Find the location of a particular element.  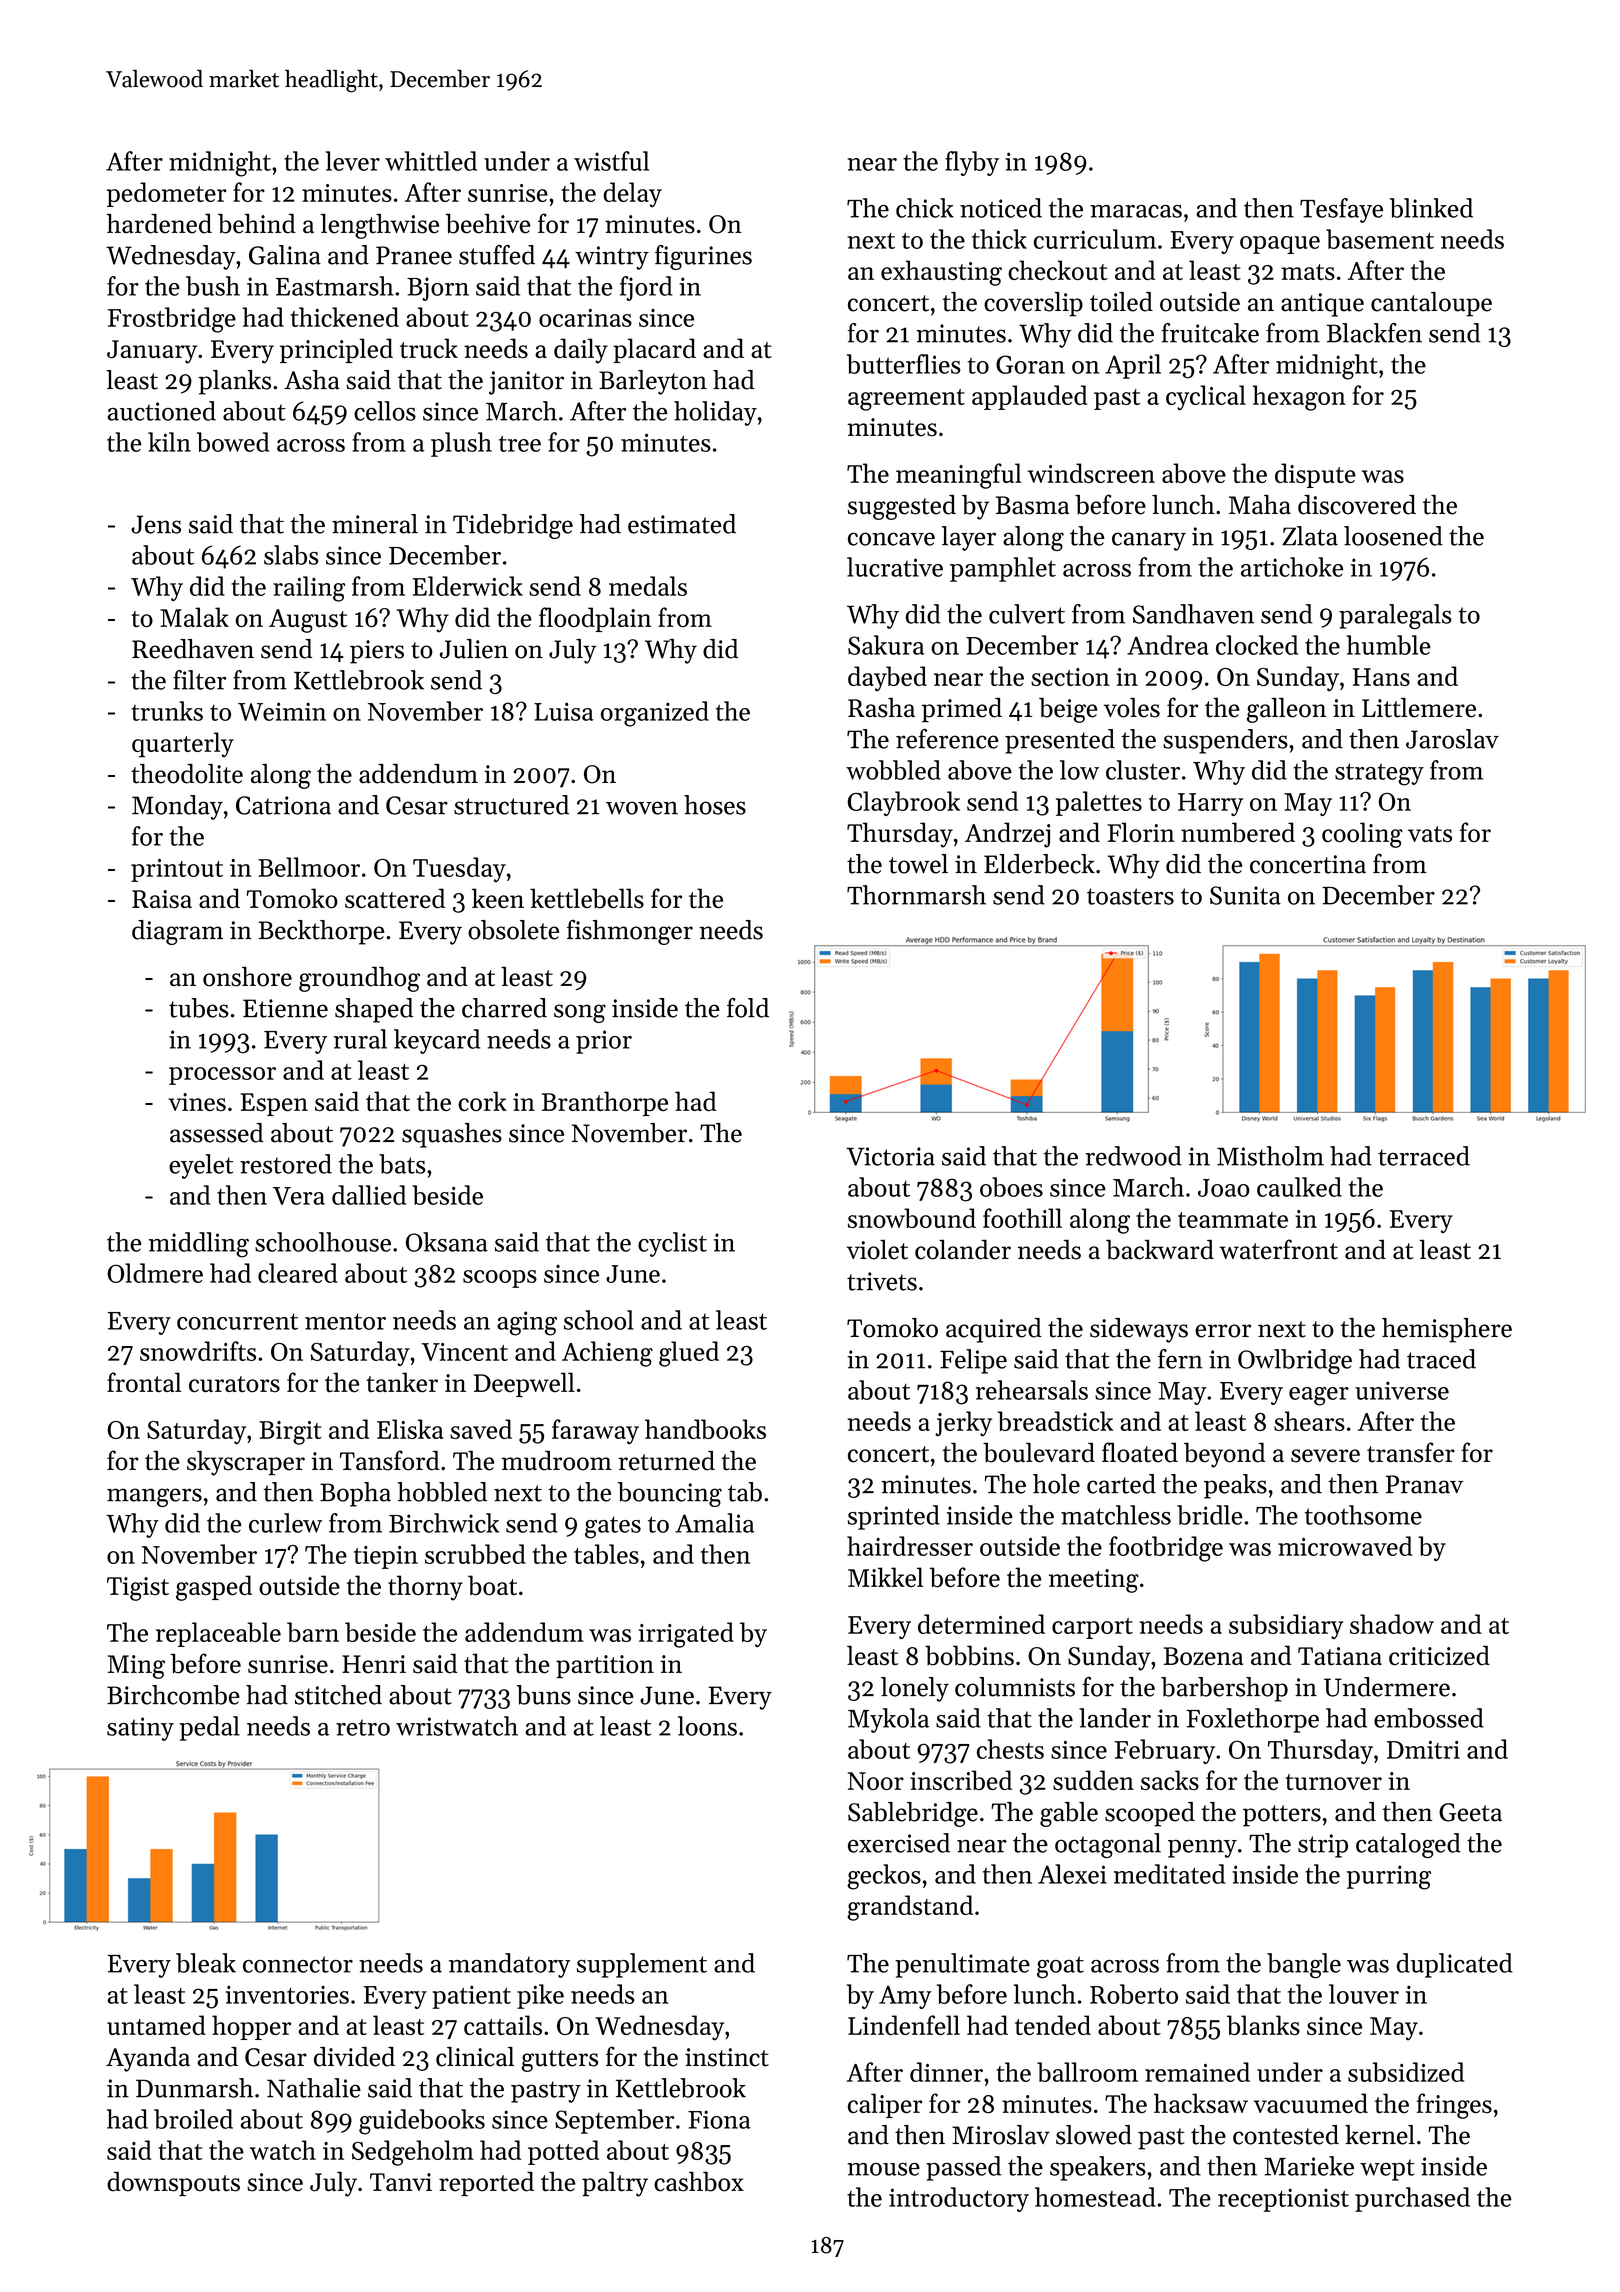

printout is located at coordinates (177, 870).
